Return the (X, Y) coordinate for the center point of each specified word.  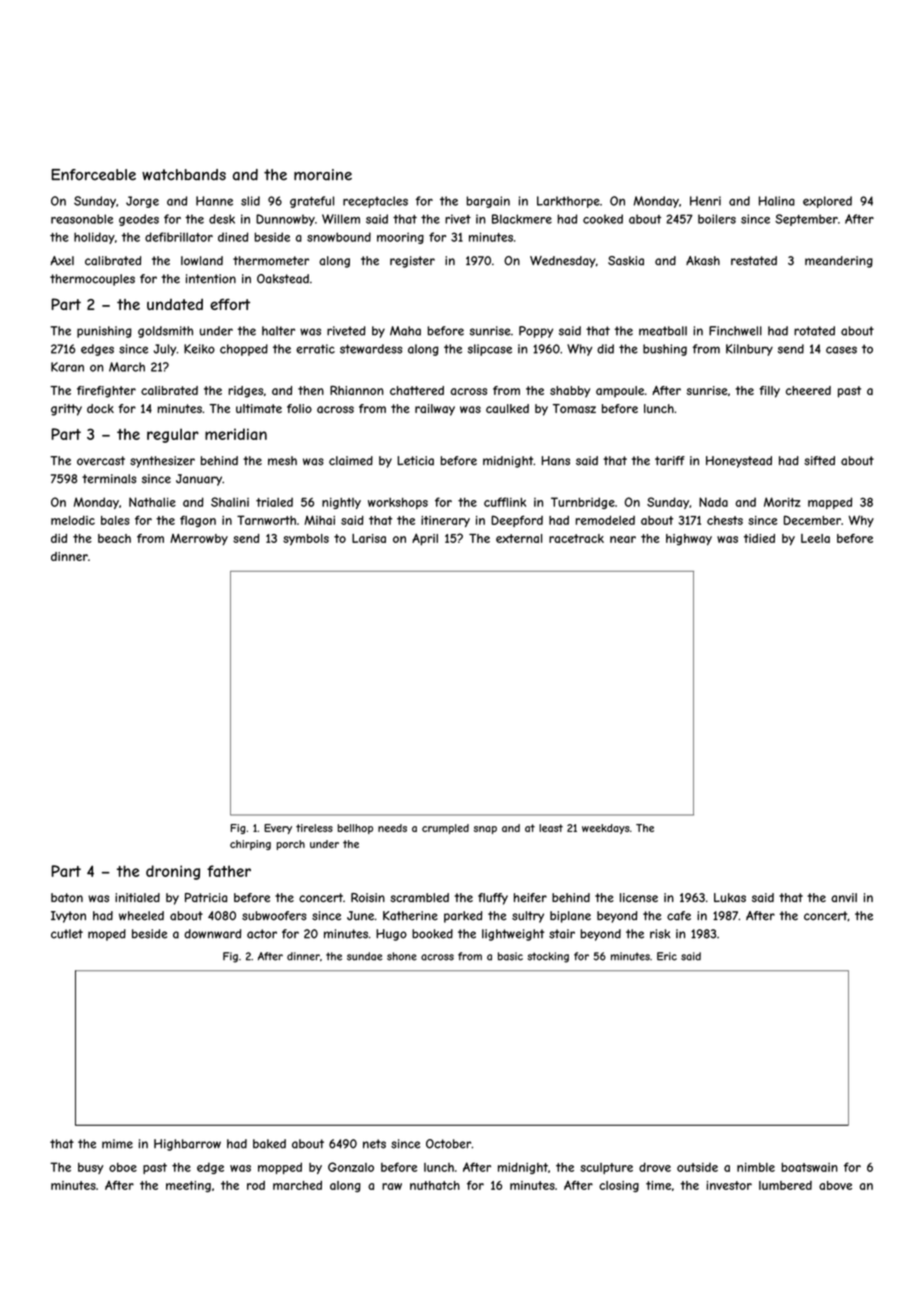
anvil (844, 897)
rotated (814, 331)
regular (173, 435)
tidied (759, 538)
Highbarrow (187, 1145)
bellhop (355, 829)
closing (619, 1186)
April (425, 539)
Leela (815, 538)
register (412, 262)
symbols (306, 540)
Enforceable (93, 175)
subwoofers (274, 916)
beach (114, 538)
